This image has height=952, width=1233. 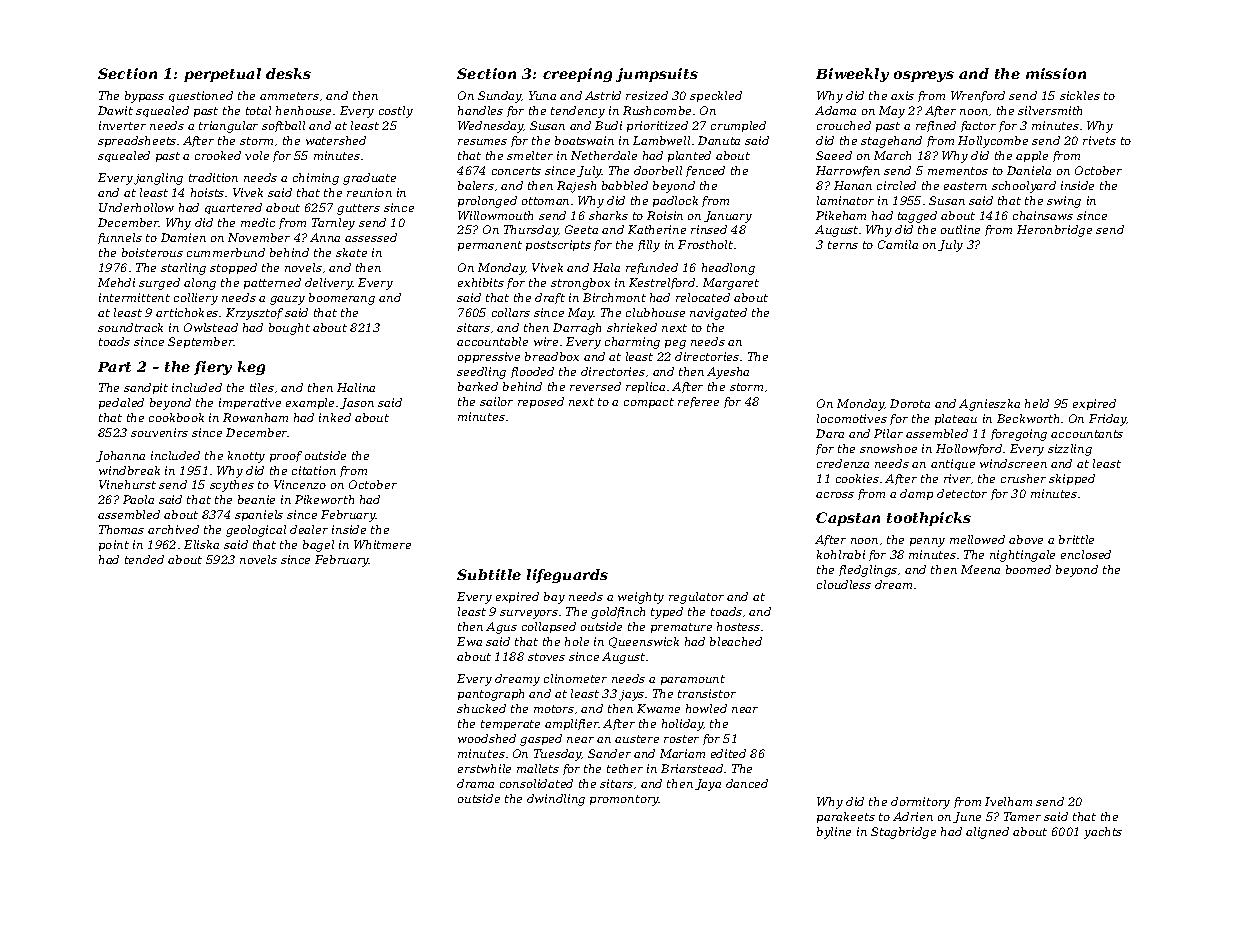 What do you see at coordinates (138, 499) in the image?
I see `Paola` at bounding box center [138, 499].
